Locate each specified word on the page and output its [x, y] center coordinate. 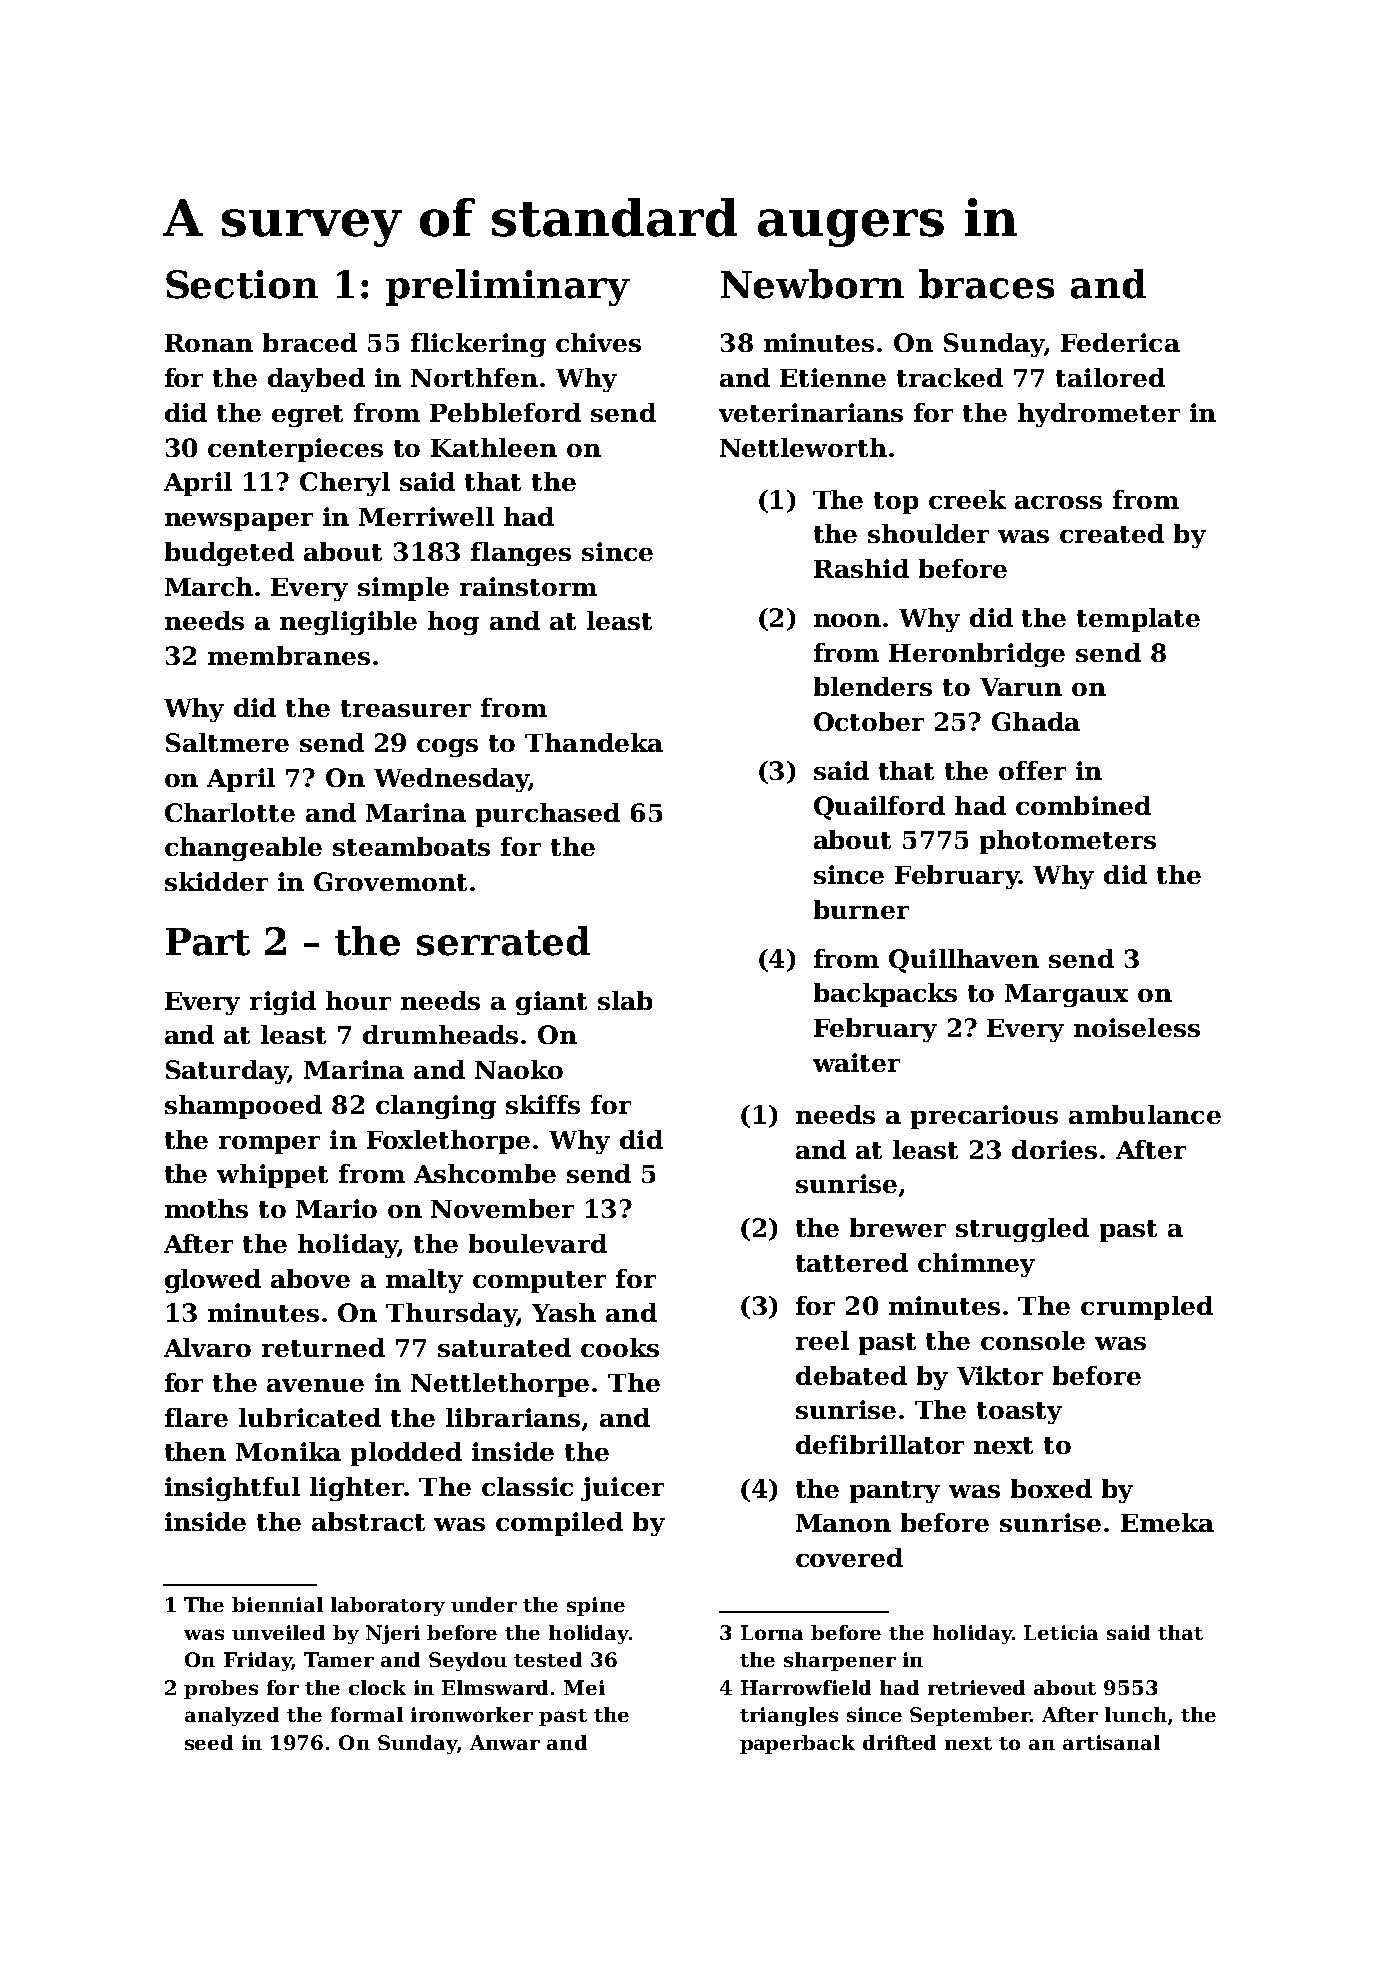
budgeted [229, 554]
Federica [1120, 342]
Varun [1021, 687]
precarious [984, 1117]
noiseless [1137, 1027]
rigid [283, 1003]
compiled [559, 1524]
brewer [898, 1227]
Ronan [209, 343]
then [195, 1451]
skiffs [543, 1104]
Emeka [1167, 1522]
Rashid [861, 568]
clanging [436, 1107]
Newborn [812, 284]
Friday [258, 1661]
